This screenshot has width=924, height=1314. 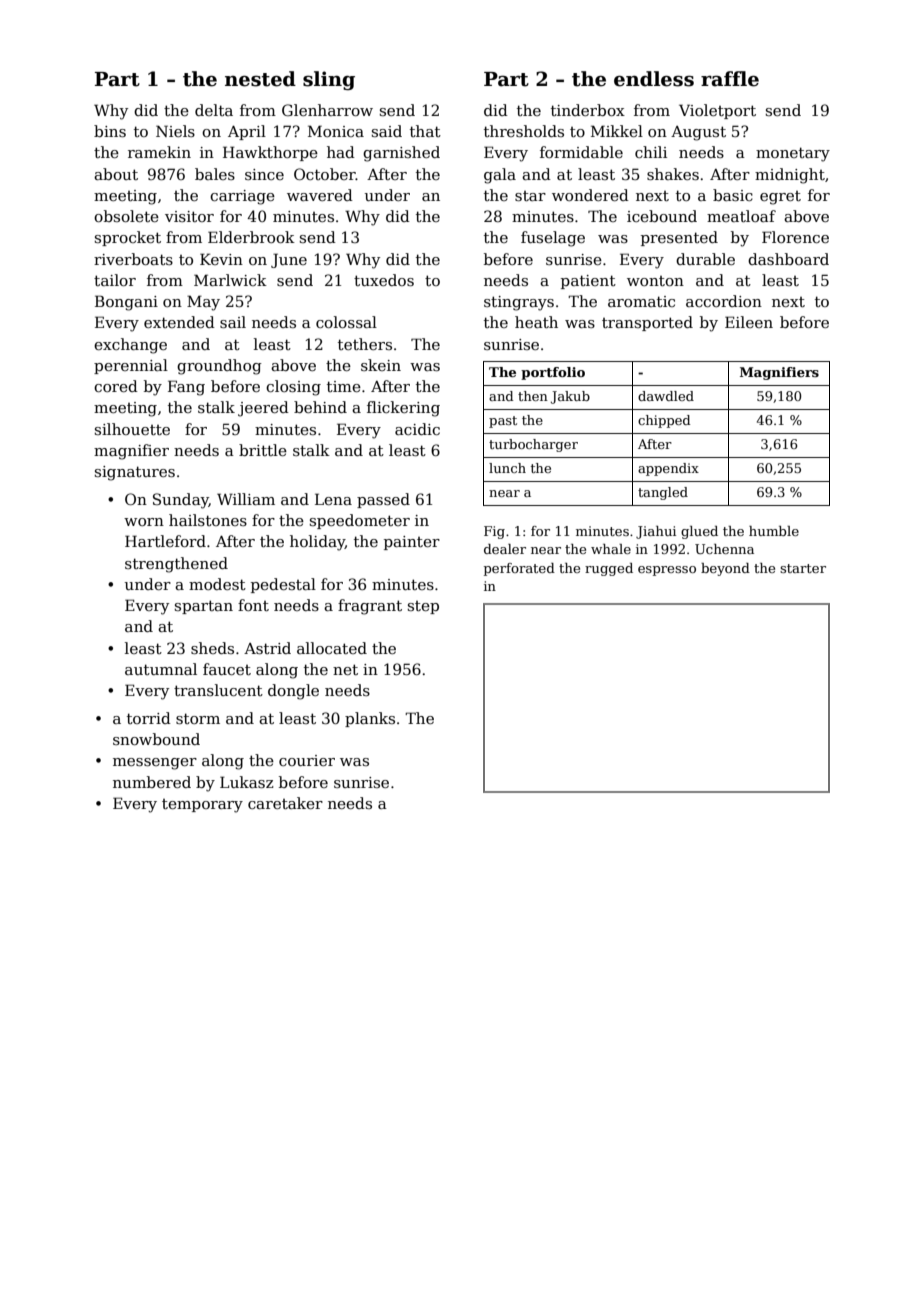 What do you see at coordinates (116, 174) in the screenshot?
I see `about` at bounding box center [116, 174].
